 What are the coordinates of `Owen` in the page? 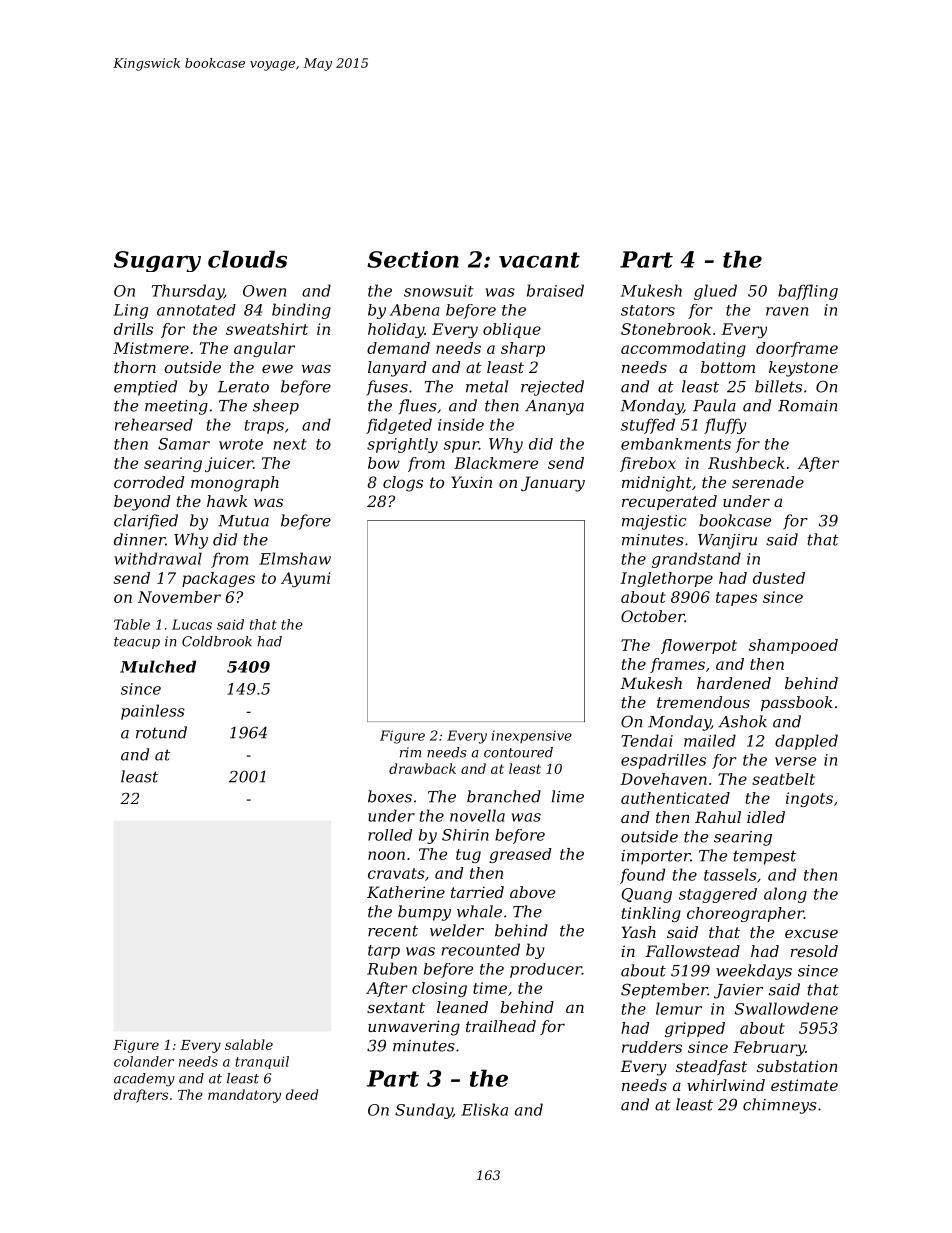 It's located at (264, 291).
